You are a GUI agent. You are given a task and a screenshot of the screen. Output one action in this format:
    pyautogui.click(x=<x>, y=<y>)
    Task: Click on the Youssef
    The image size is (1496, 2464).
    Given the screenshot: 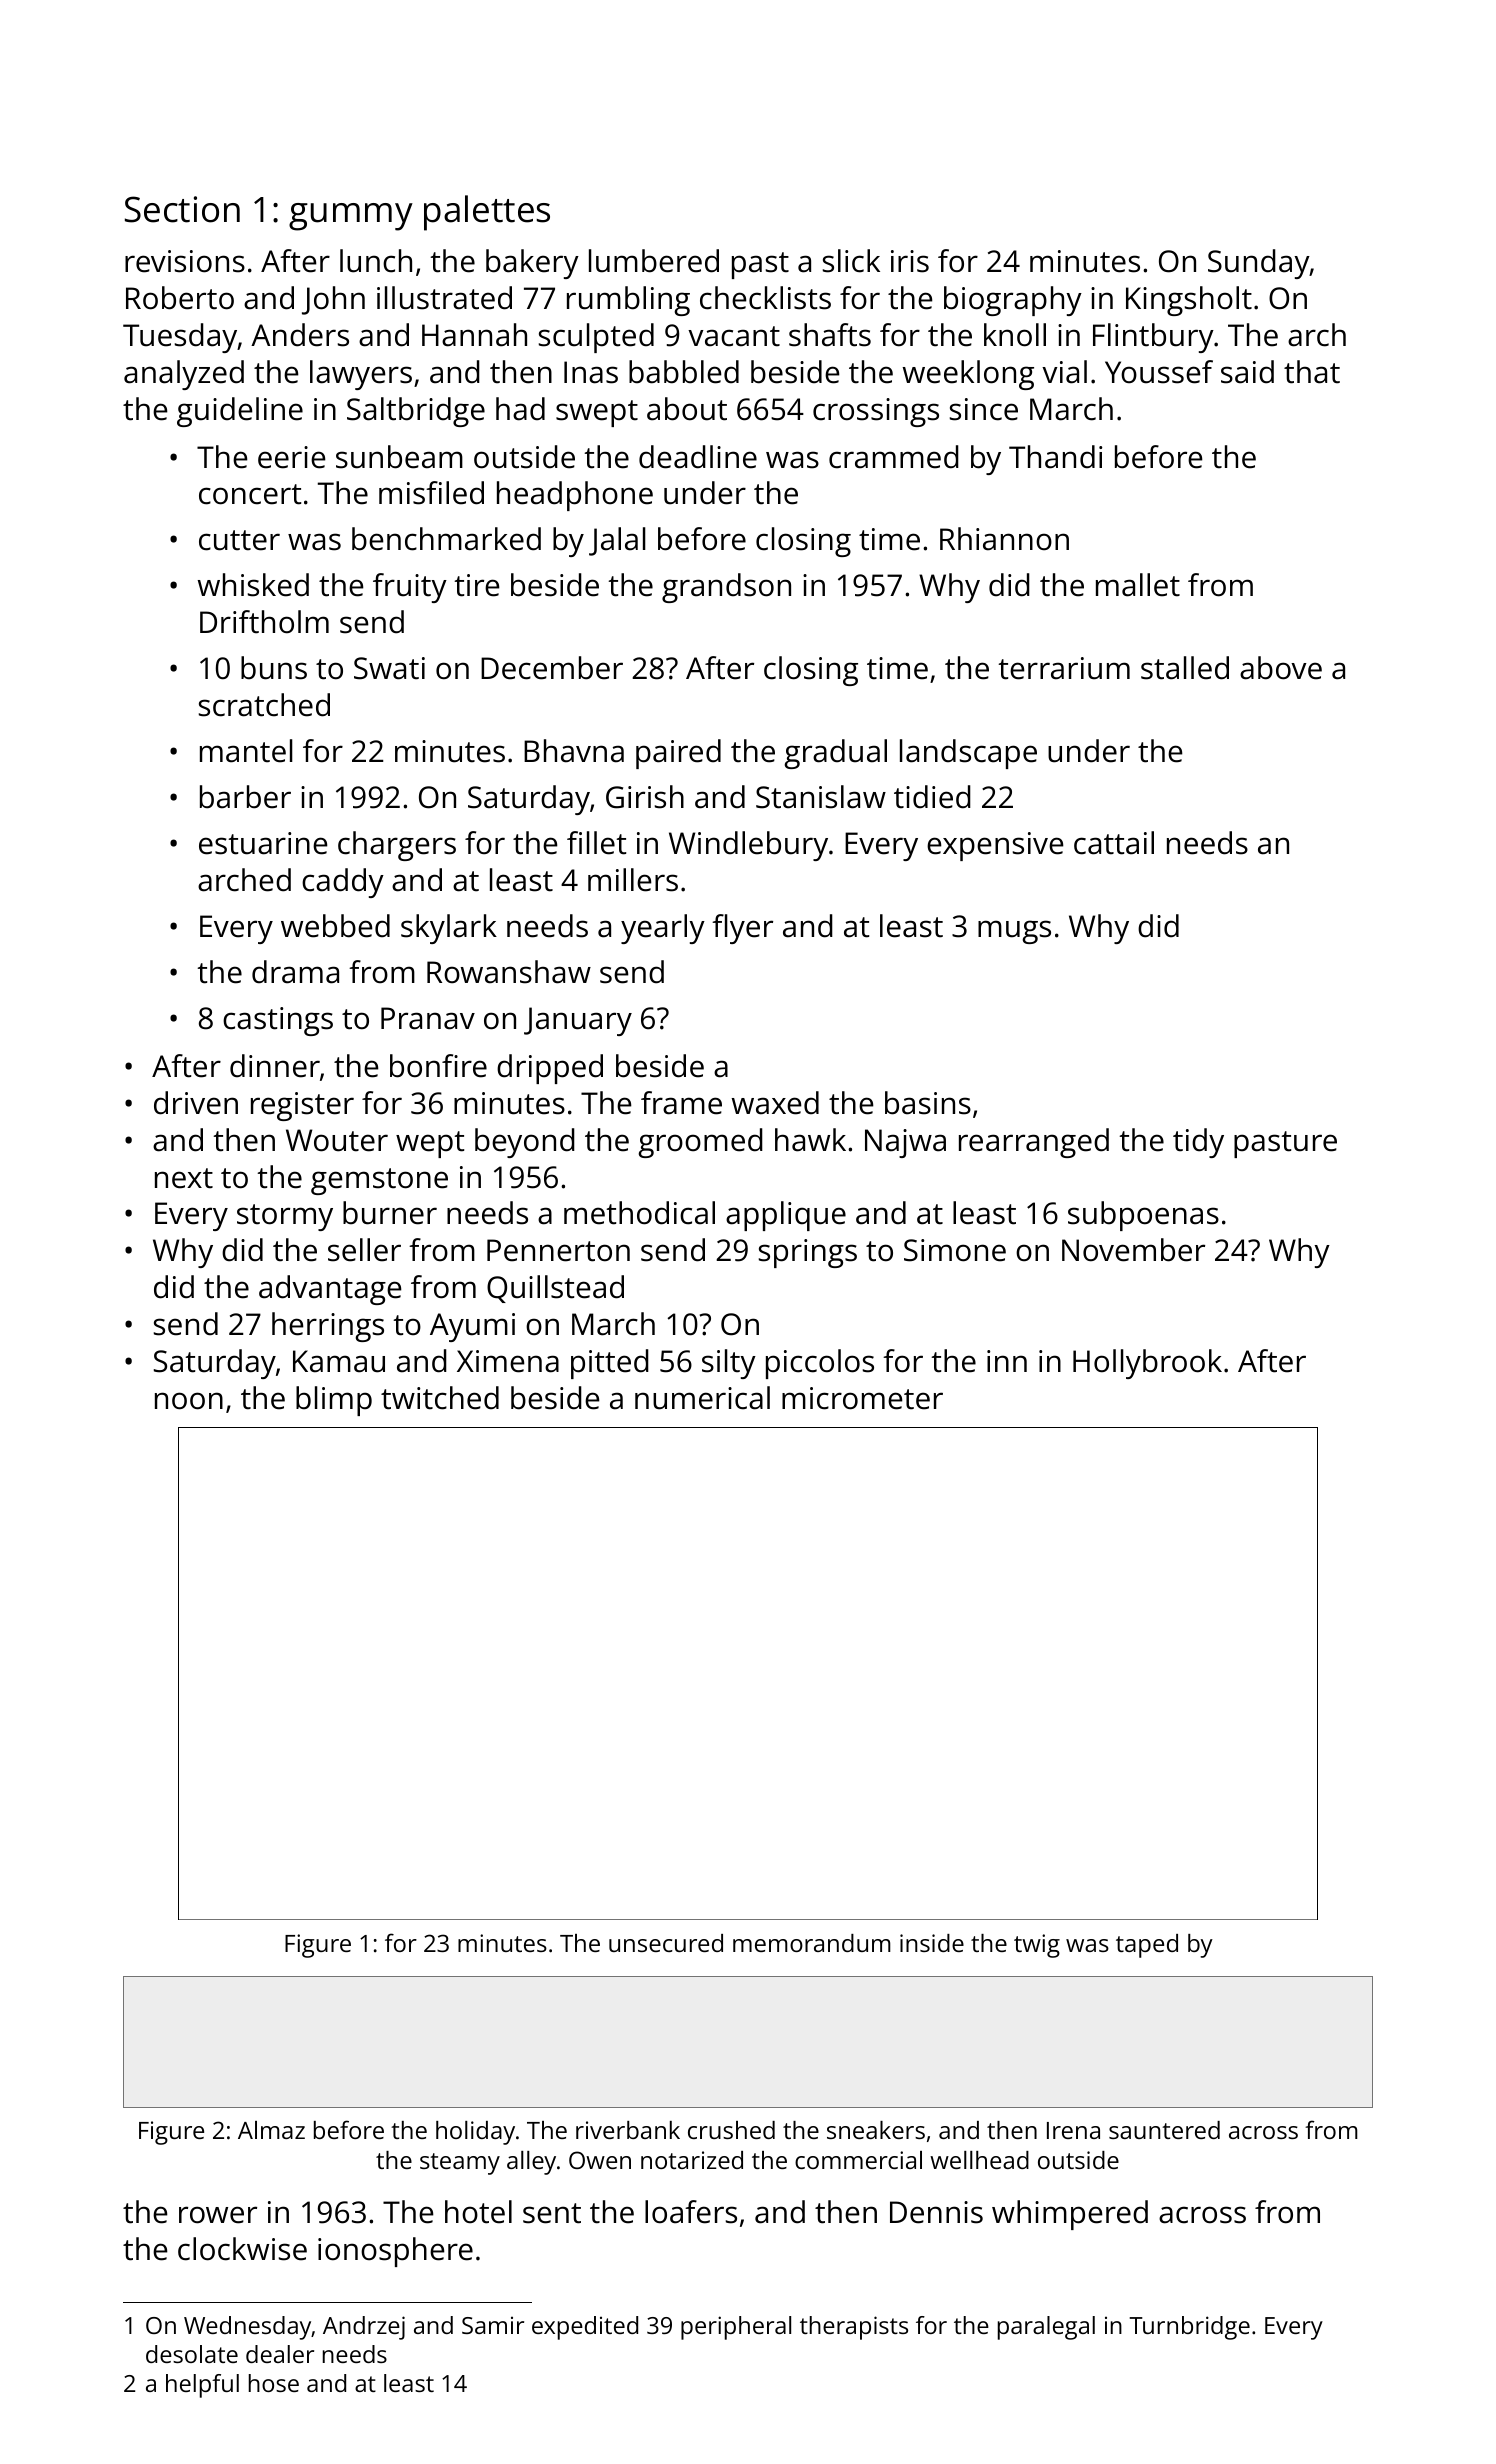 What is the action you would take?
    pyautogui.click(x=1159, y=372)
